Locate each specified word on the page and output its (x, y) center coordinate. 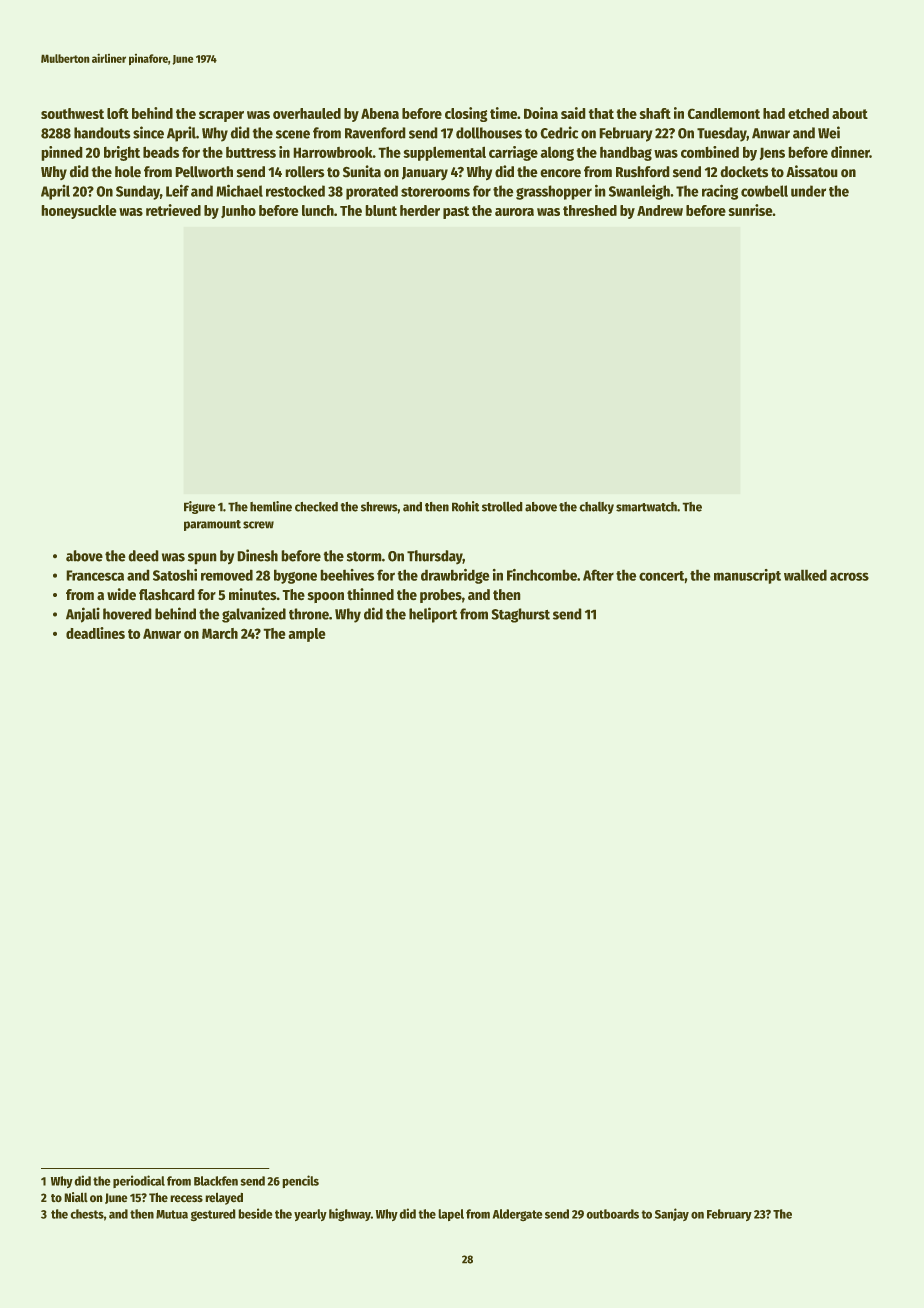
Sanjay (672, 1214)
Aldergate (518, 1215)
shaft (655, 113)
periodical (139, 1181)
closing (466, 114)
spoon (325, 597)
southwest (72, 113)
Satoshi (175, 575)
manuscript (747, 576)
